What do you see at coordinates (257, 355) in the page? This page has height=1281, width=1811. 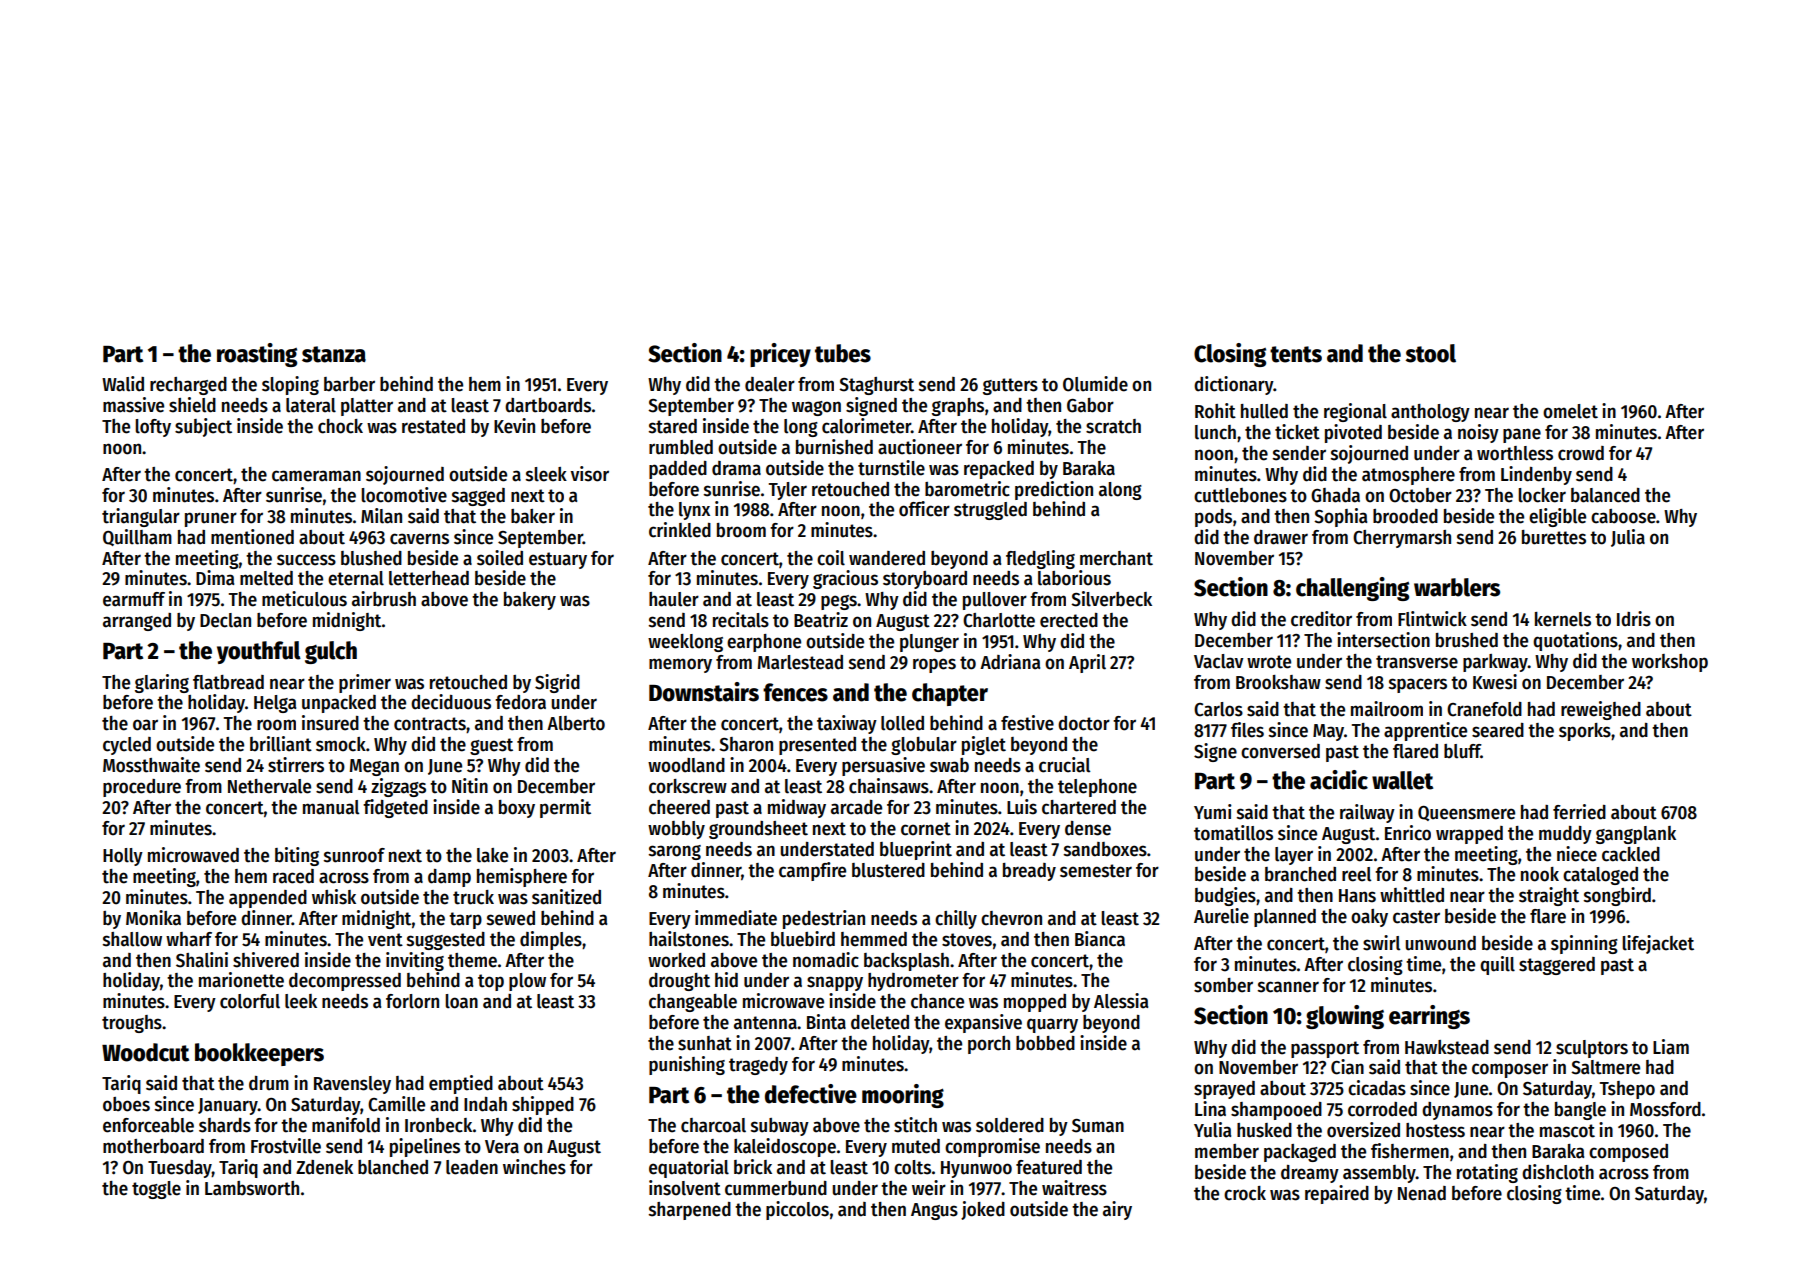 I see `roasting` at bounding box center [257, 355].
